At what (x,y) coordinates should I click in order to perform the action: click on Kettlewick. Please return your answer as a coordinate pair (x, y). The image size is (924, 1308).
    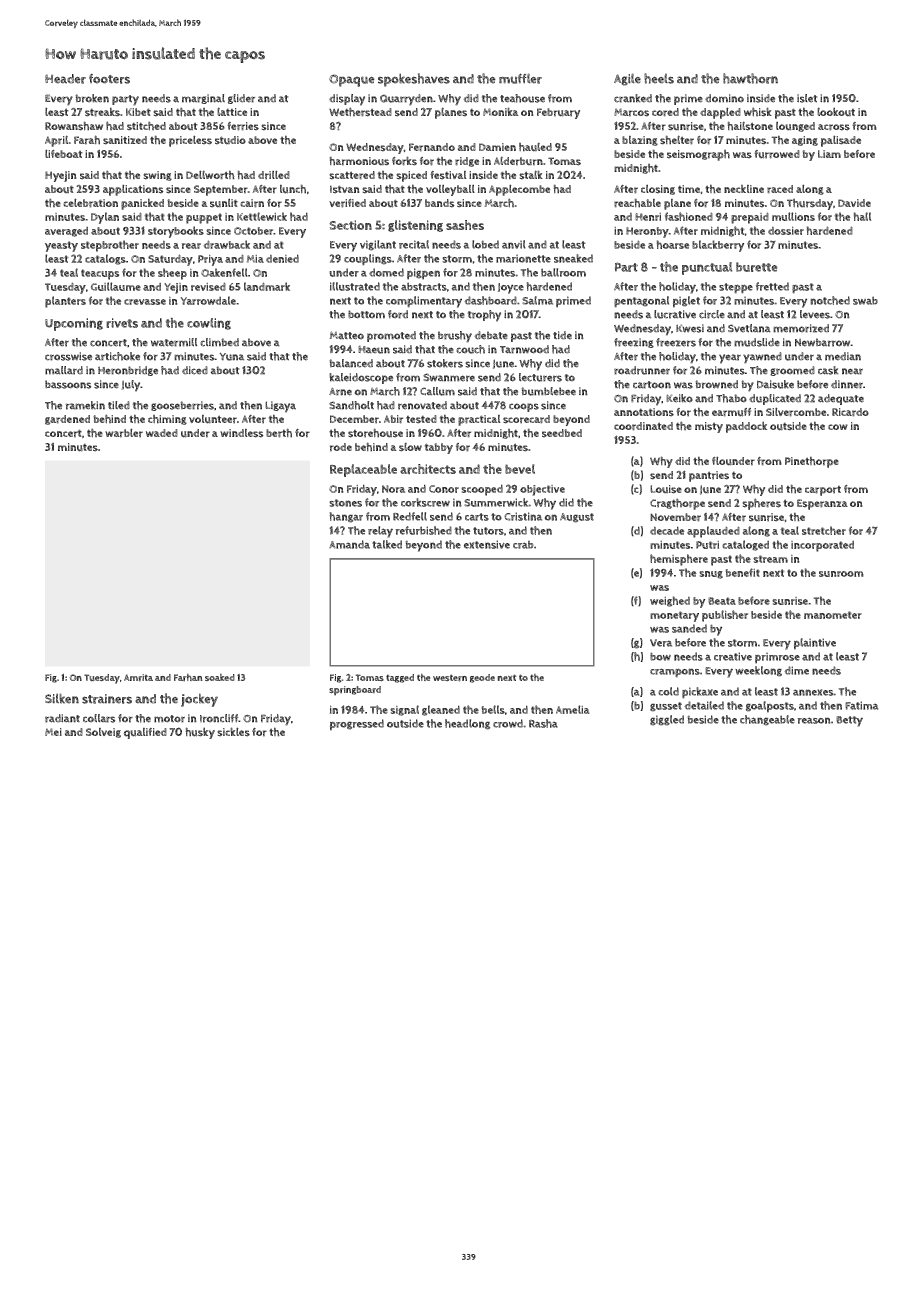
    Looking at the image, I should click on (262, 216).
